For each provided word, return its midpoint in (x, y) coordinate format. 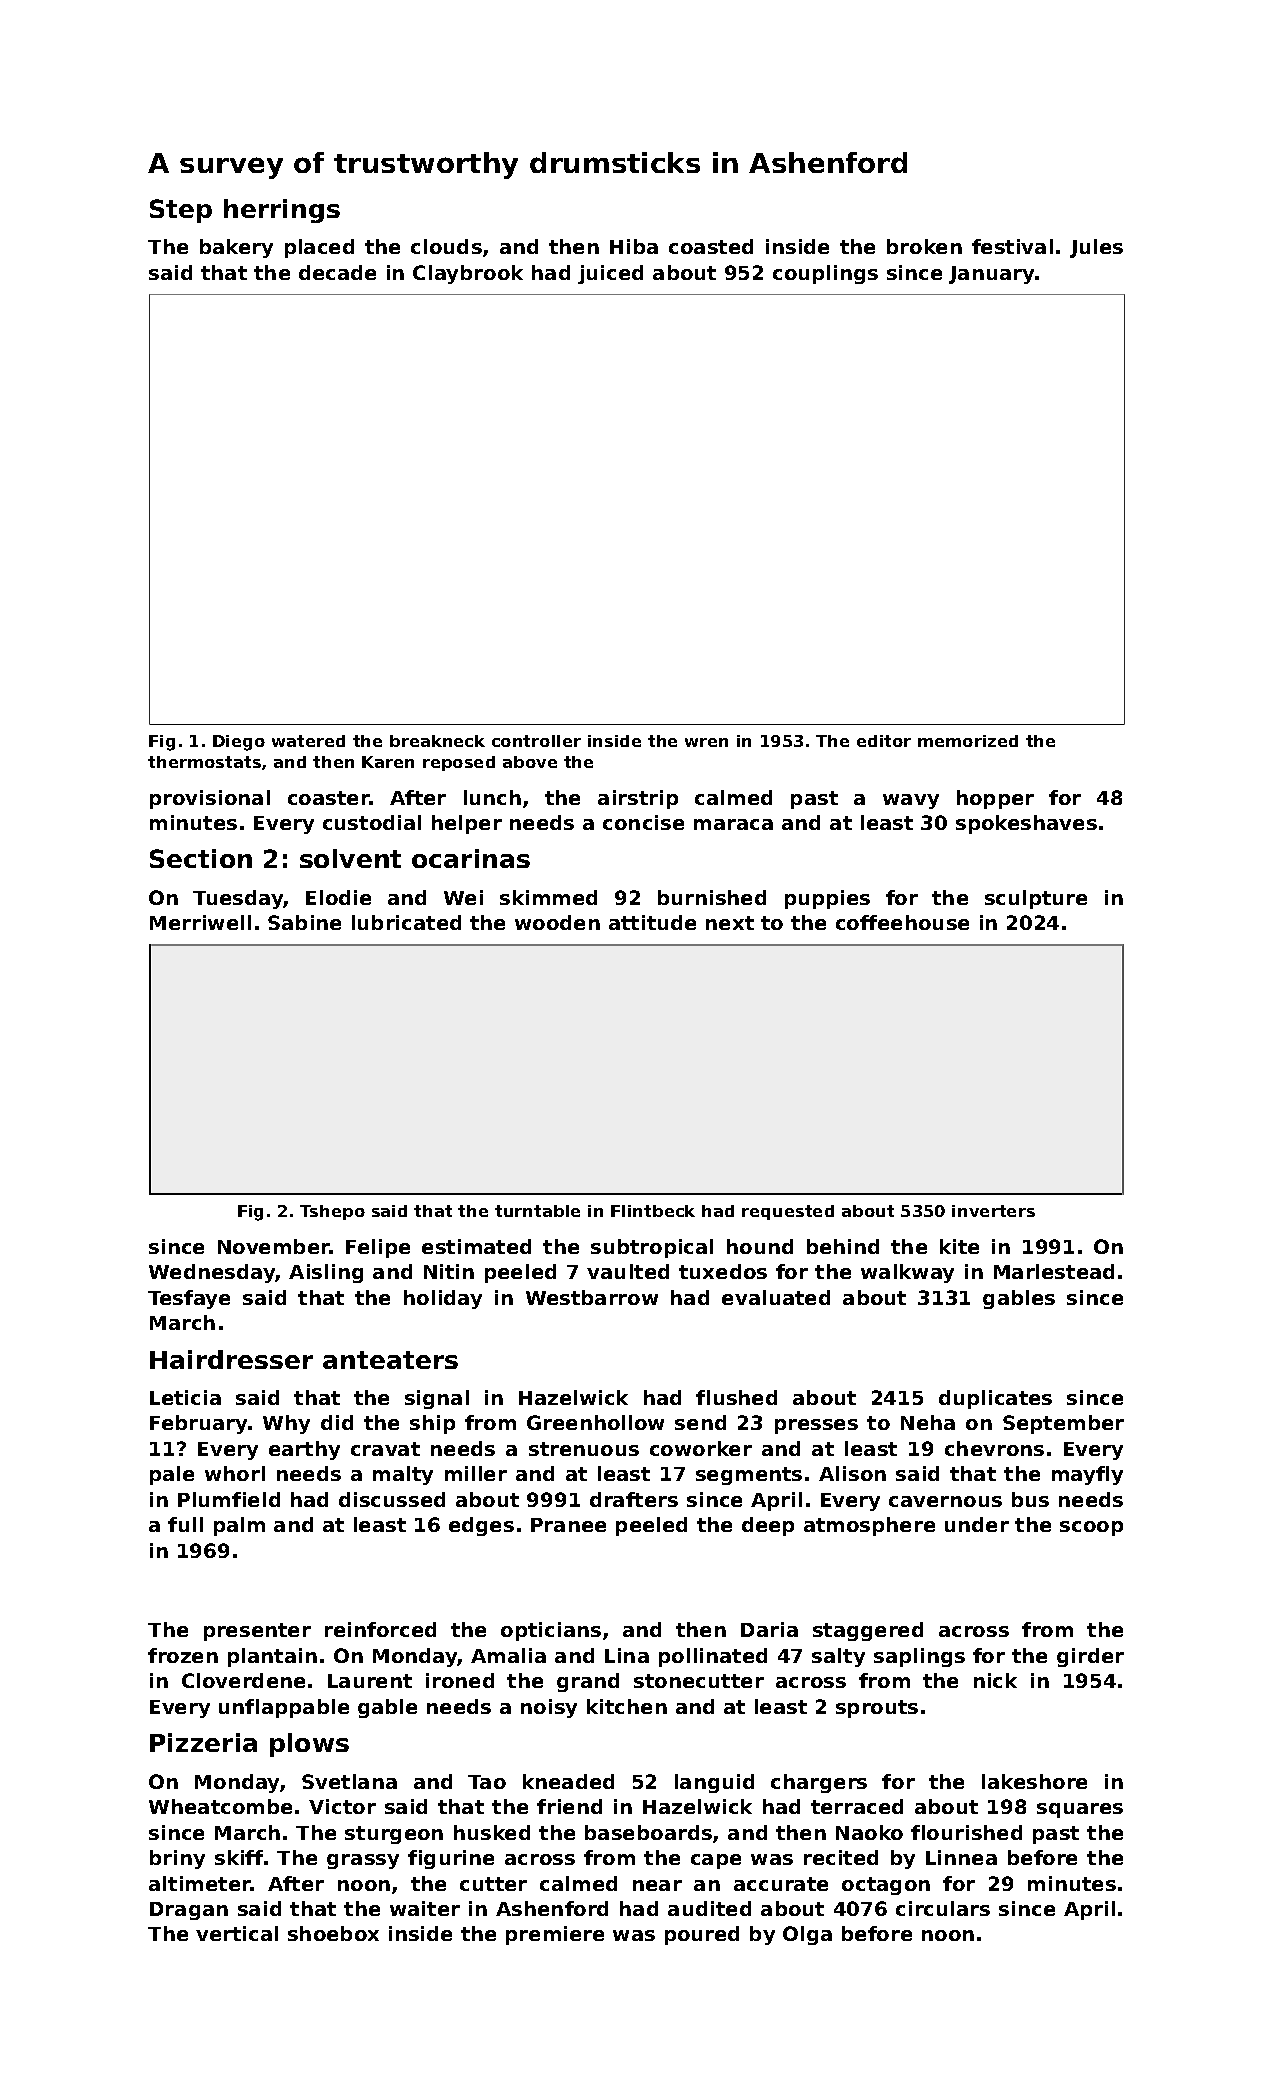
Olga (807, 1935)
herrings (282, 211)
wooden (557, 922)
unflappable (284, 1708)
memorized (968, 741)
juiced (610, 274)
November (274, 1246)
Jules (1096, 248)
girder (1090, 1657)
